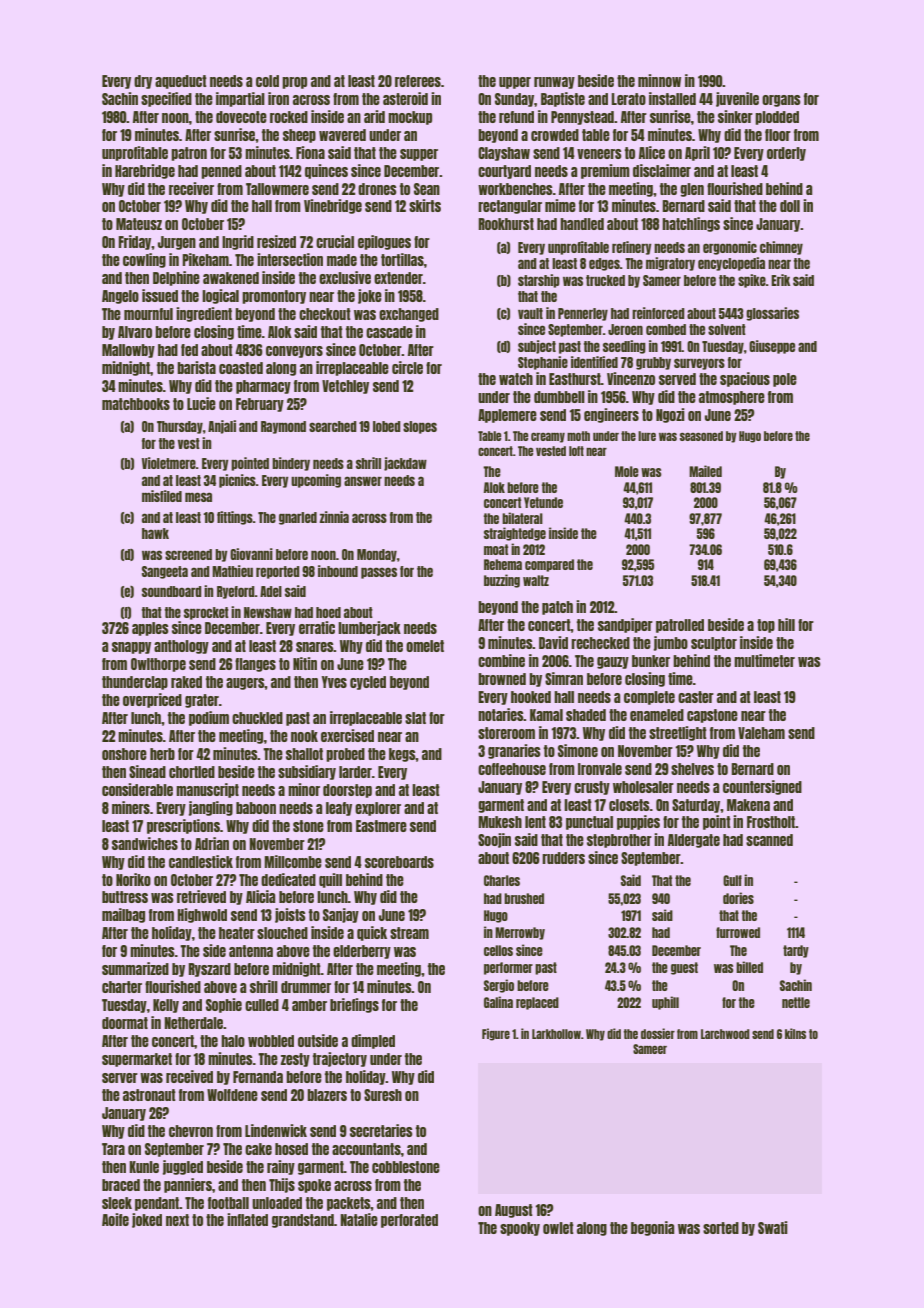 The width and height of the page is (924, 1308). Describe the element at coordinates (502, 880) in the page. I see `Charles` at that location.
